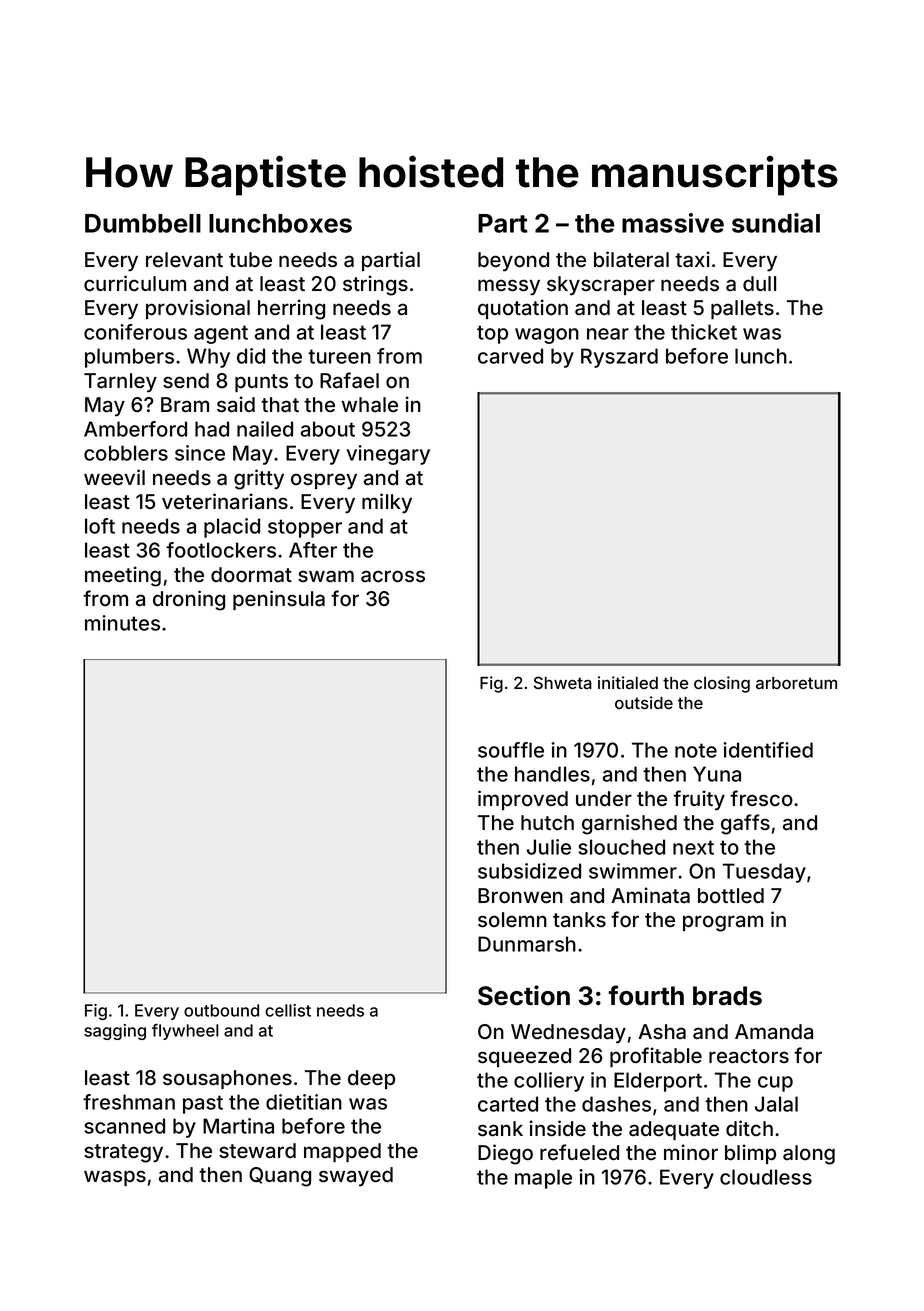 The height and width of the screenshot is (1311, 924). What do you see at coordinates (796, 683) in the screenshot?
I see `arboretum` at bounding box center [796, 683].
